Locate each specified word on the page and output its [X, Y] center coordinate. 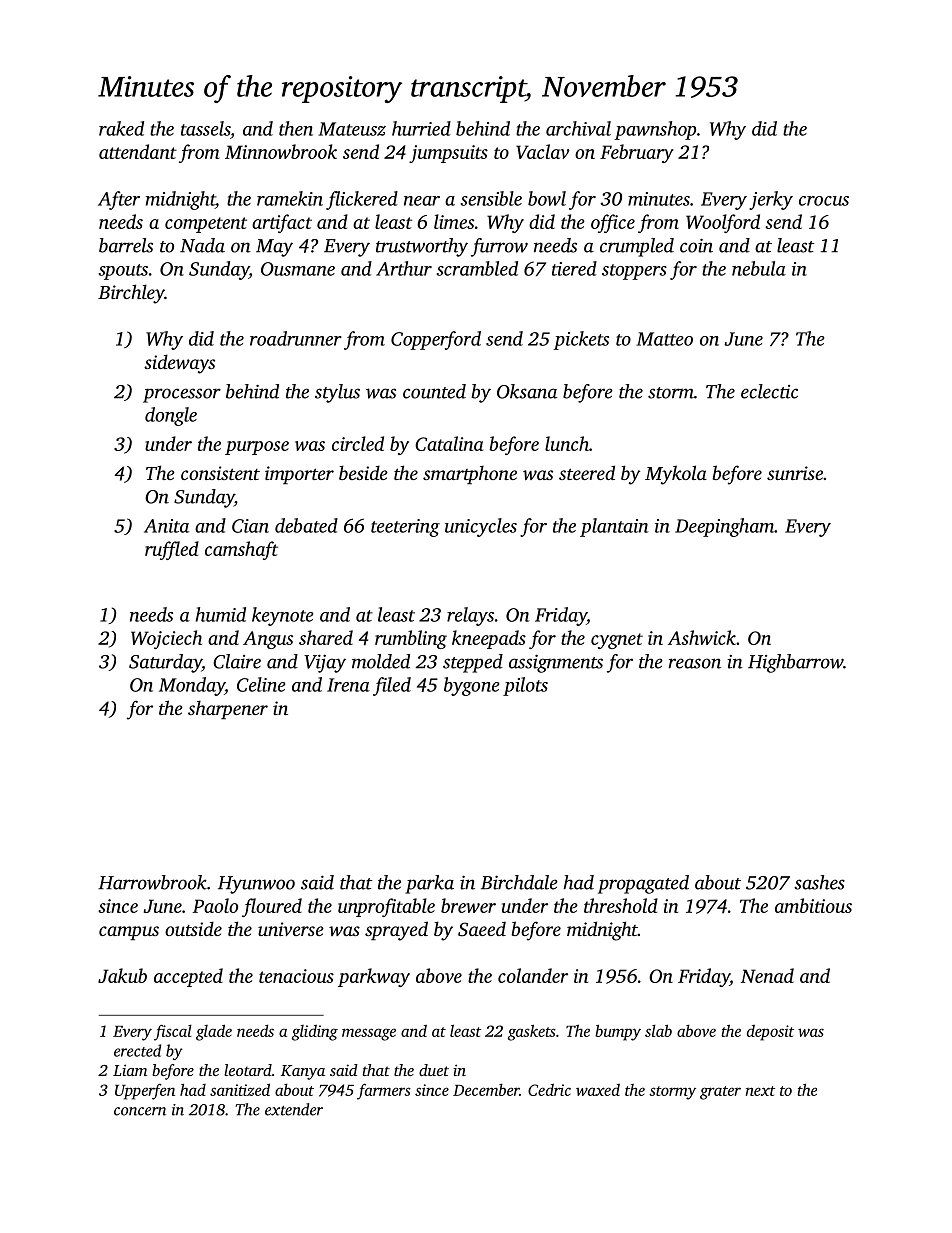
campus [129, 933]
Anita [166, 526]
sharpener [228, 709]
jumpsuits [448, 154]
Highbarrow [795, 663]
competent [206, 225]
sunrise [795, 473]
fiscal [173, 1032]
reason [695, 663]
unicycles [481, 527]
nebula [759, 268]
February [637, 153]
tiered [574, 268]
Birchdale [519, 882]
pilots [525, 686]
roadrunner [296, 338]
